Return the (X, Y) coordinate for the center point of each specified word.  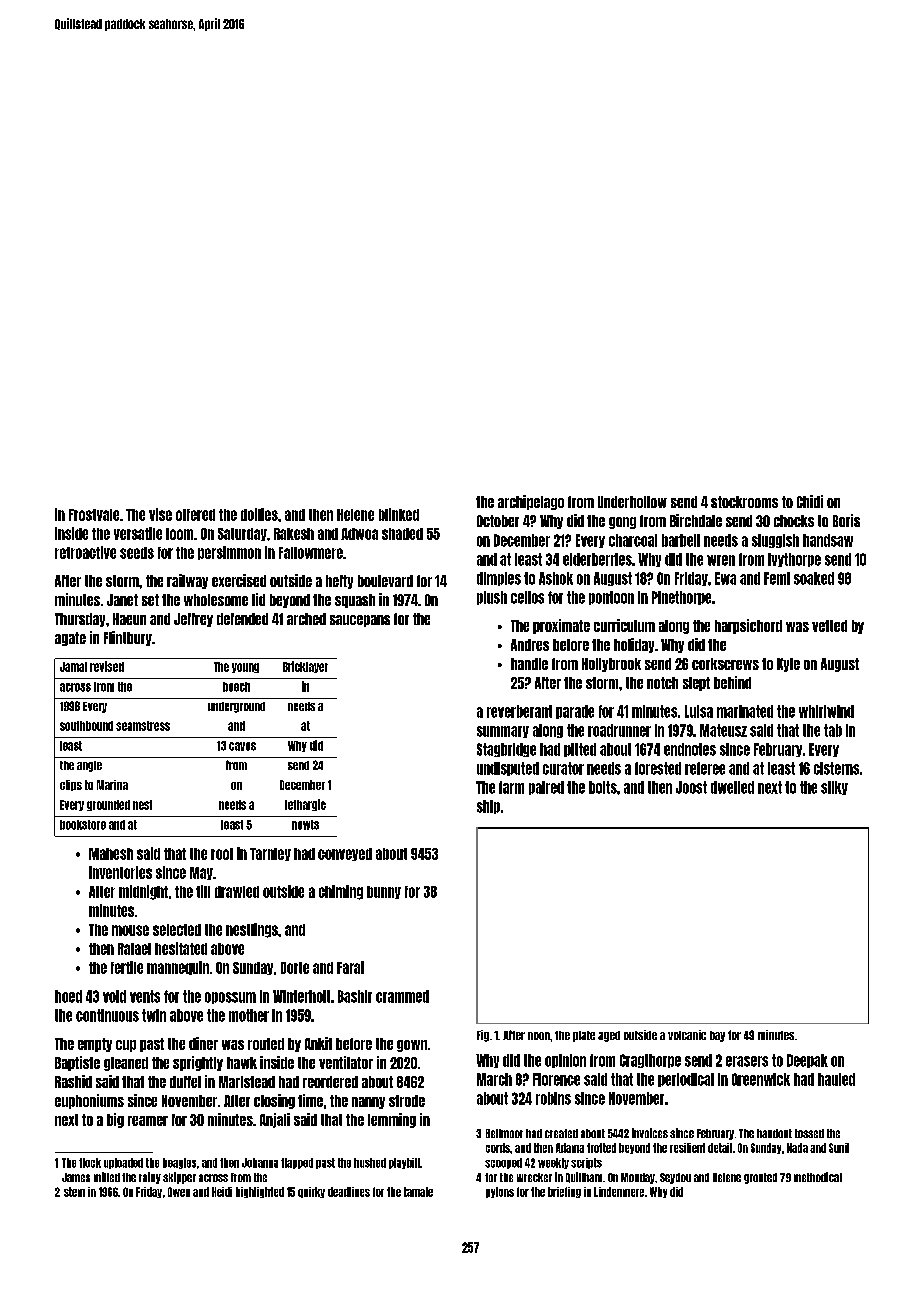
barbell (681, 540)
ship (488, 807)
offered (195, 515)
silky (834, 788)
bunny (384, 892)
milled (107, 1177)
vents (145, 996)
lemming (392, 1120)
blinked (399, 514)
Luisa (699, 711)
